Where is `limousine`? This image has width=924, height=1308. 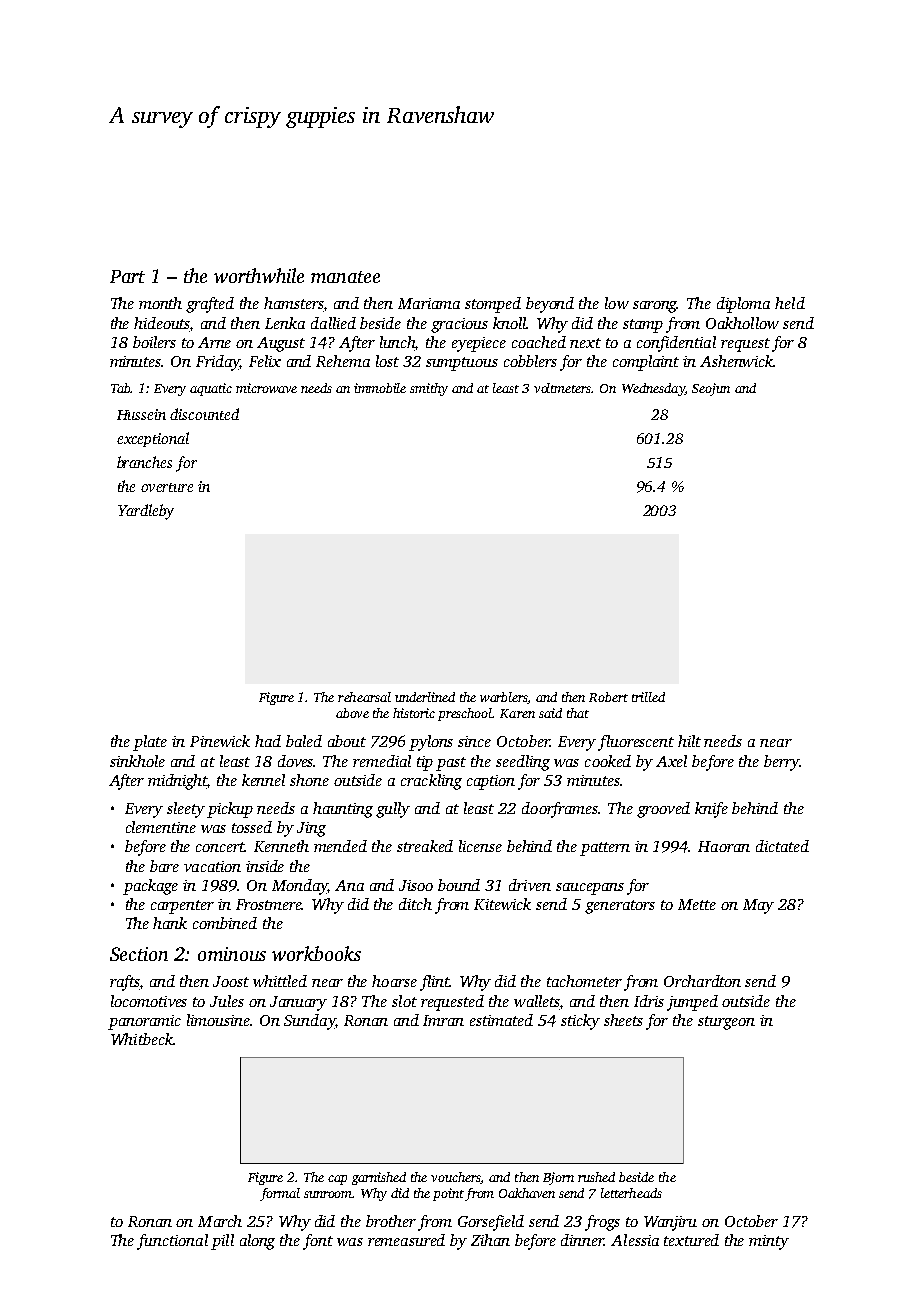
limousine is located at coordinates (219, 1020).
